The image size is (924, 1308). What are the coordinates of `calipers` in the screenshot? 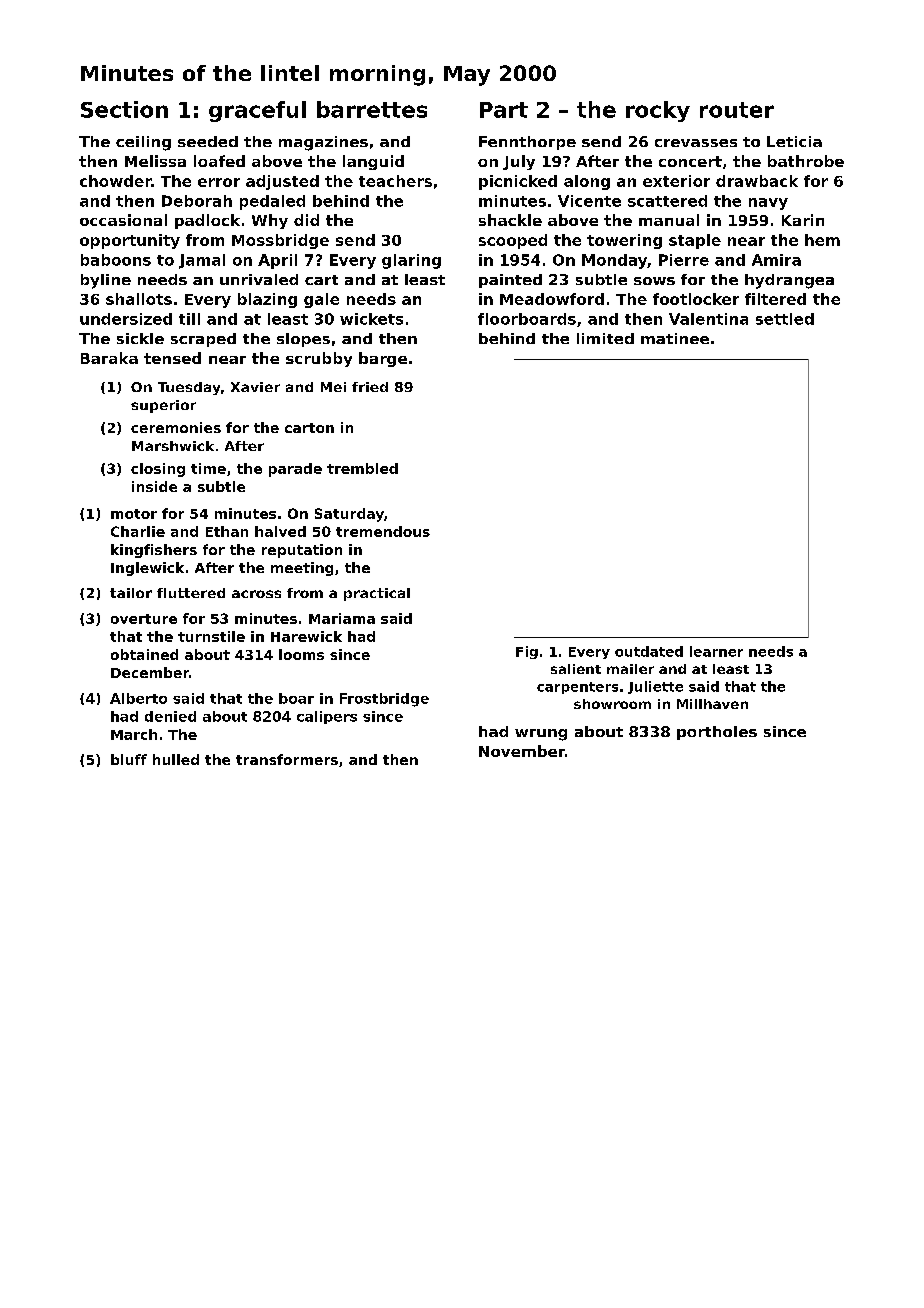 It's located at (327, 717).
